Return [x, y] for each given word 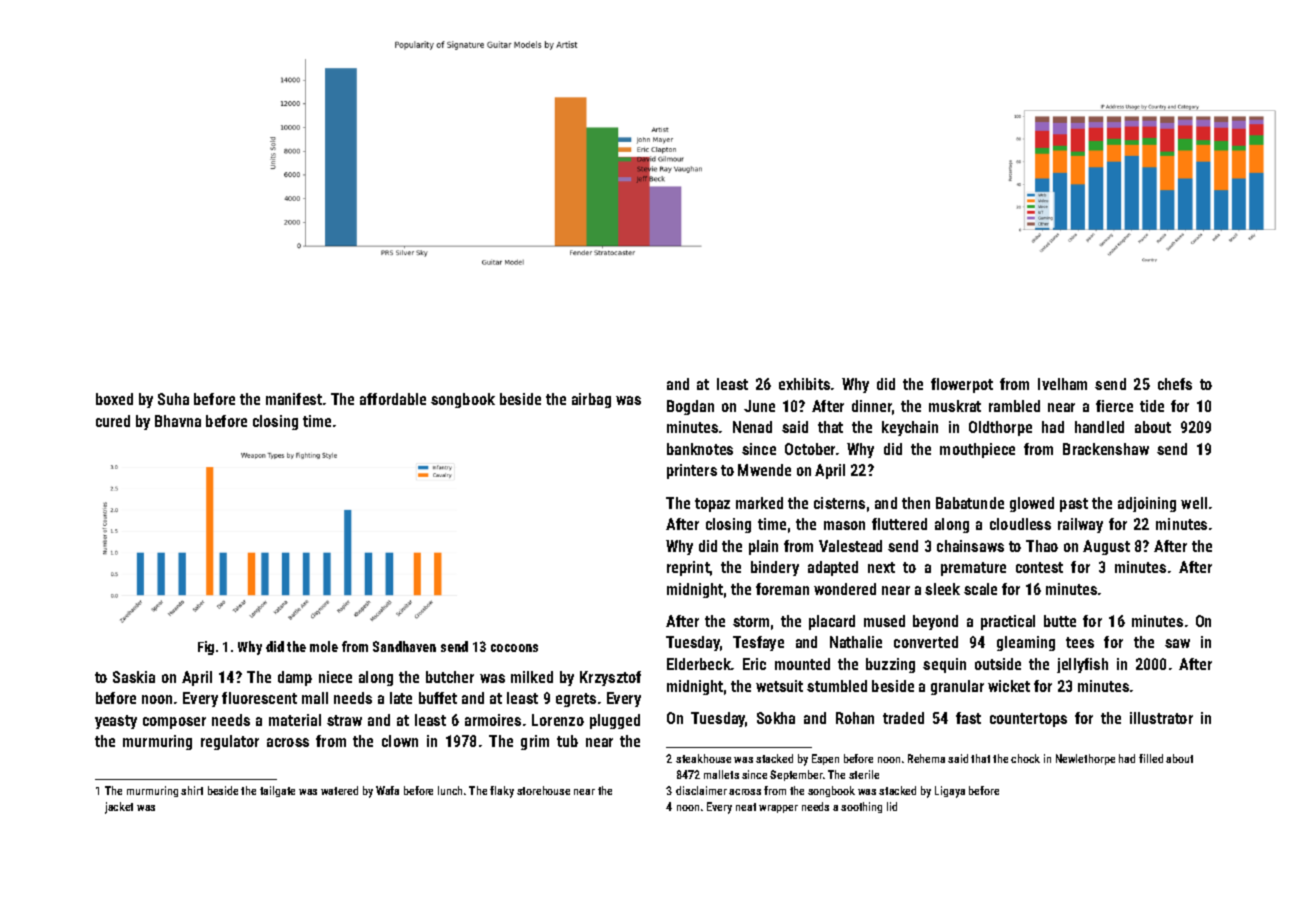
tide [1152, 406]
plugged [615, 721]
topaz [712, 505]
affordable [393, 399]
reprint [688, 568]
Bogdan [690, 407]
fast [968, 718]
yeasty [116, 722]
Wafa [387, 790]
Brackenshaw [1106, 449]
